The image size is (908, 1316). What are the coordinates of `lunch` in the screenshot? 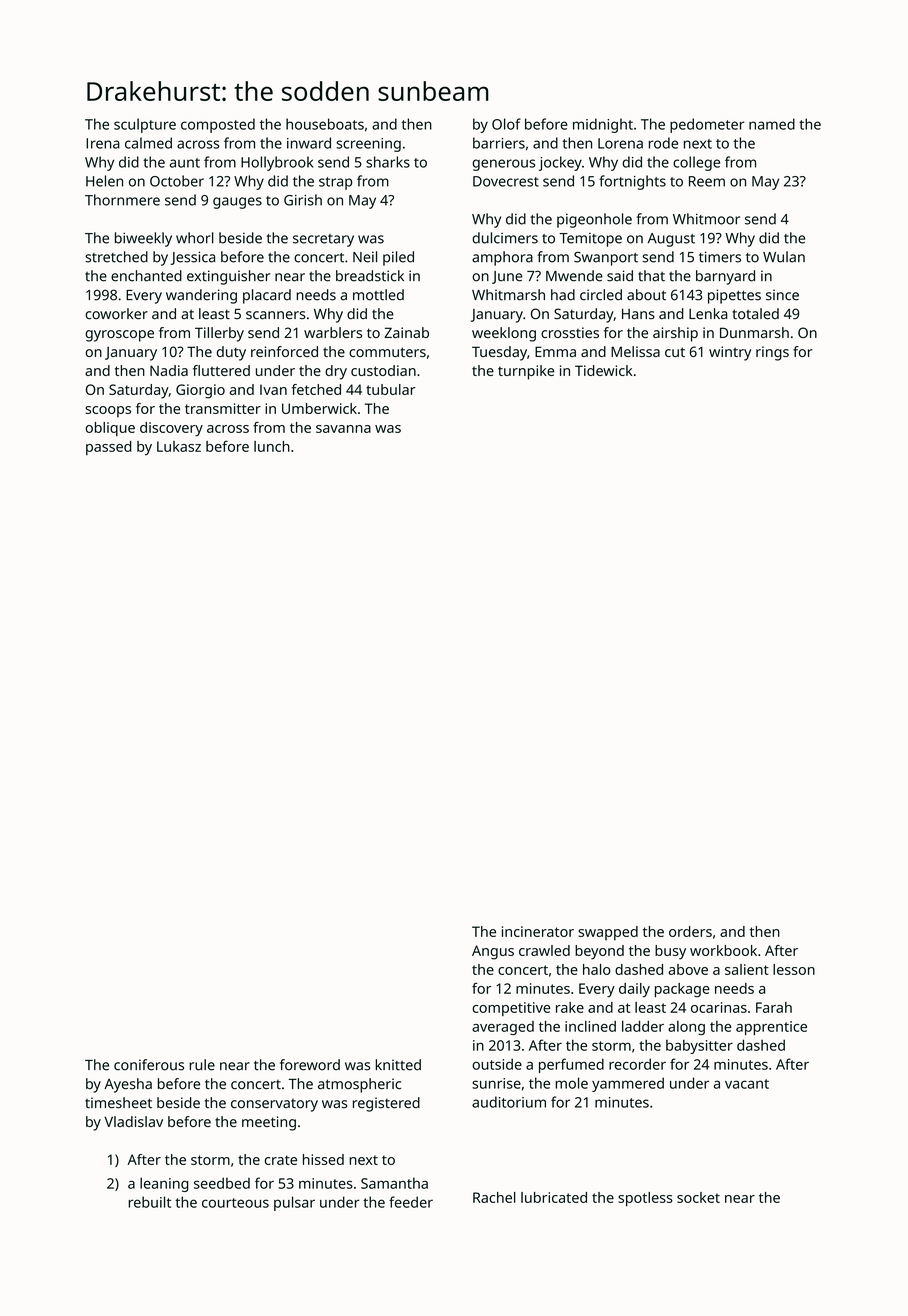 It's located at (272, 446).
